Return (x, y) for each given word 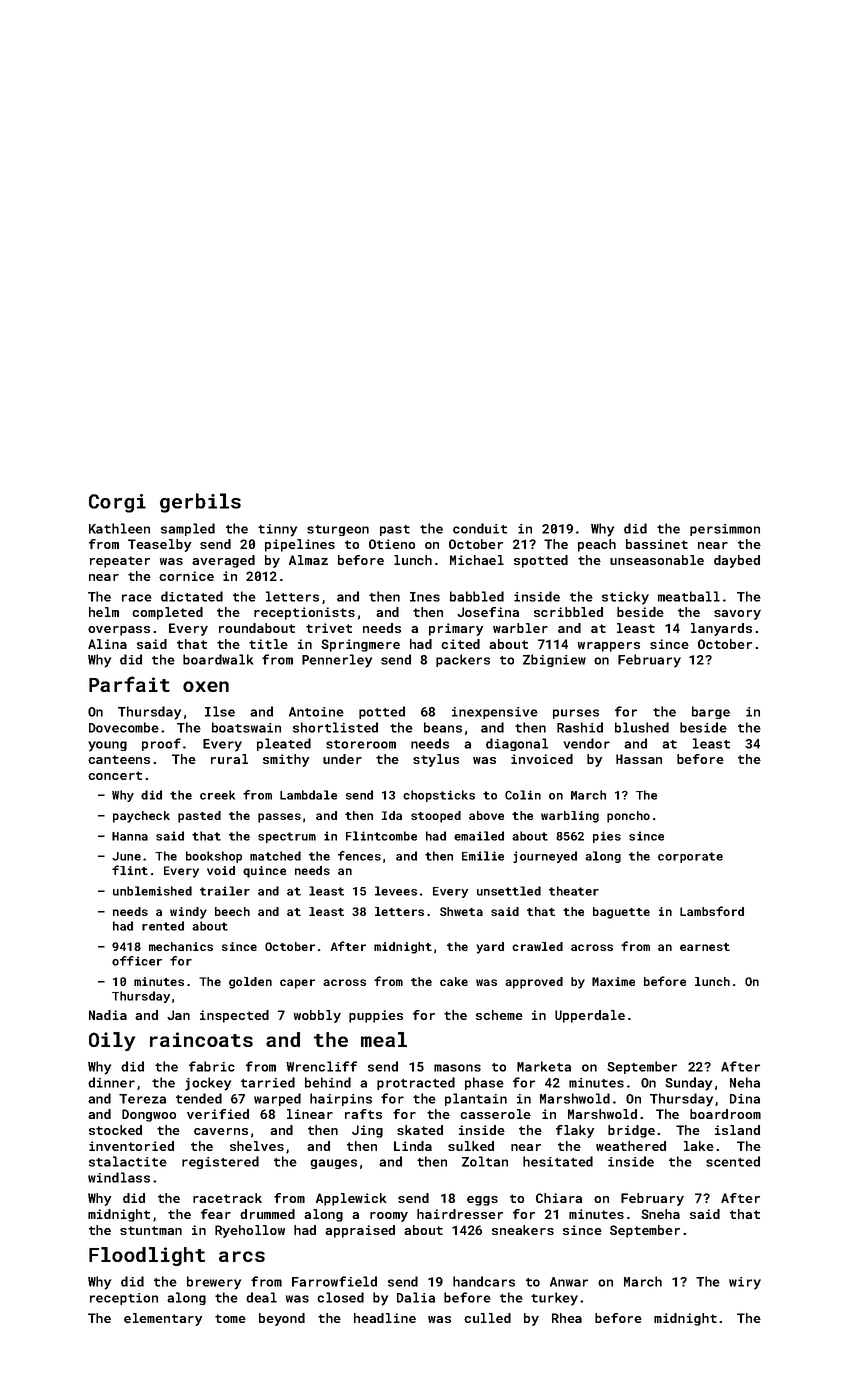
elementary (163, 1319)
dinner (111, 1082)
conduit (480, 528)
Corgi (117, 503)
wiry (745, 1283)
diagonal (517, 744)
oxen (206, 686)
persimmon (725, 530)
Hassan (639, 759)
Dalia (416, 1297)
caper (297, 984)
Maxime (613, 981)
